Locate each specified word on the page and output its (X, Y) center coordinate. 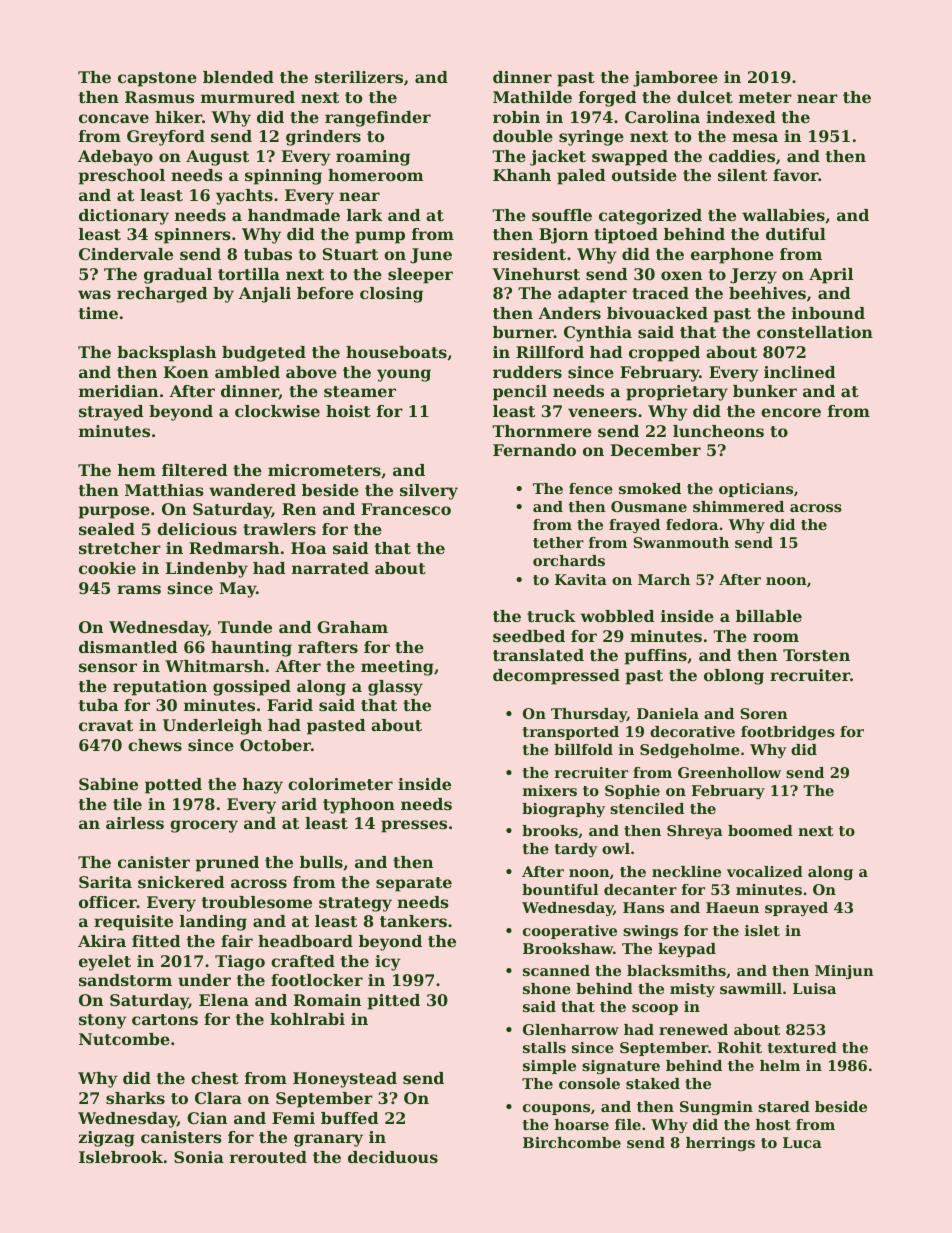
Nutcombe (124, 1039)
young (404, 375)
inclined (800, 372)
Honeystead (345, 1080)
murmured (248, 97)
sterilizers (359, 77)
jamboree (675, 79)
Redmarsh (234, 548)
